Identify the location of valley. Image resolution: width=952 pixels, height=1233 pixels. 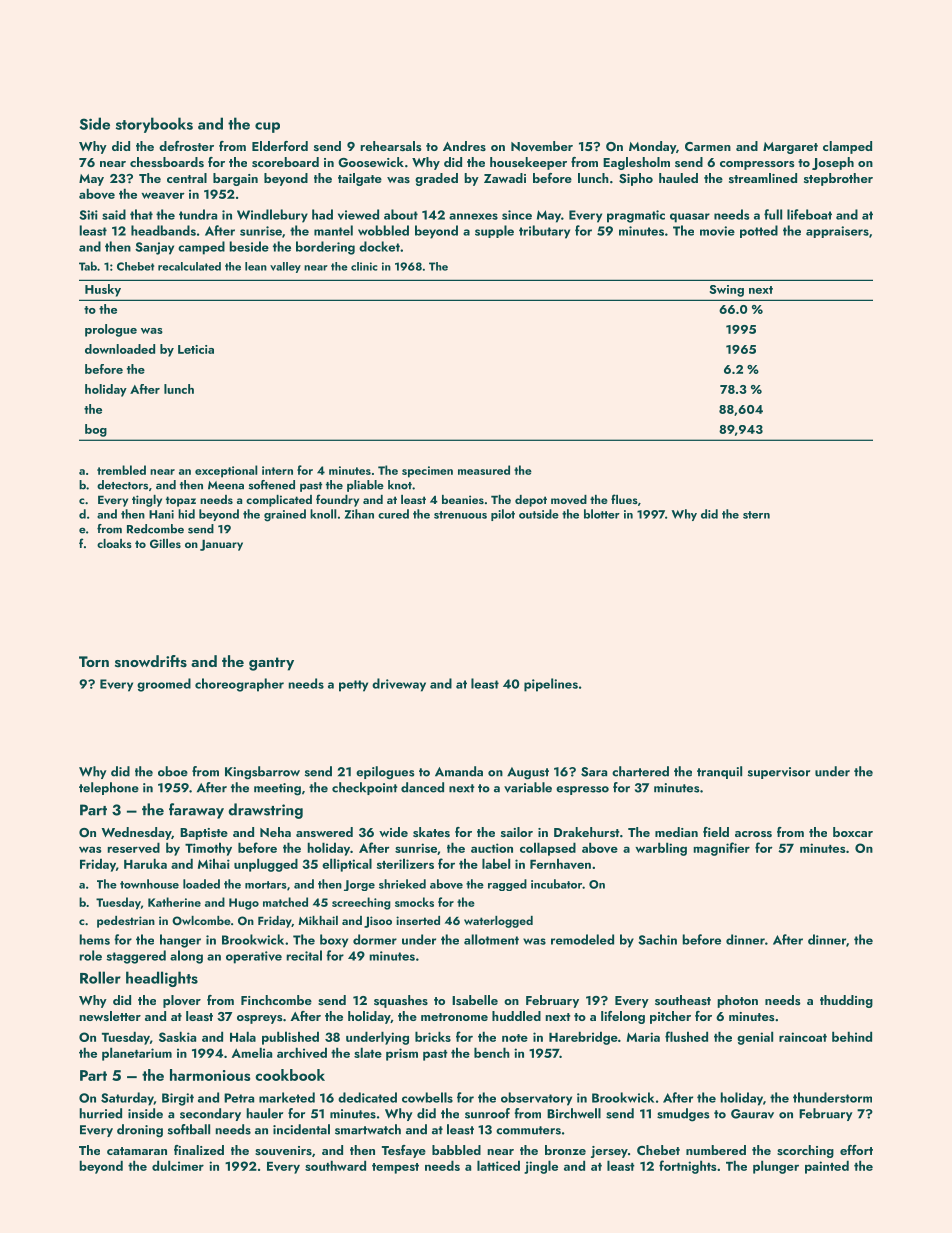
(285, 267).
